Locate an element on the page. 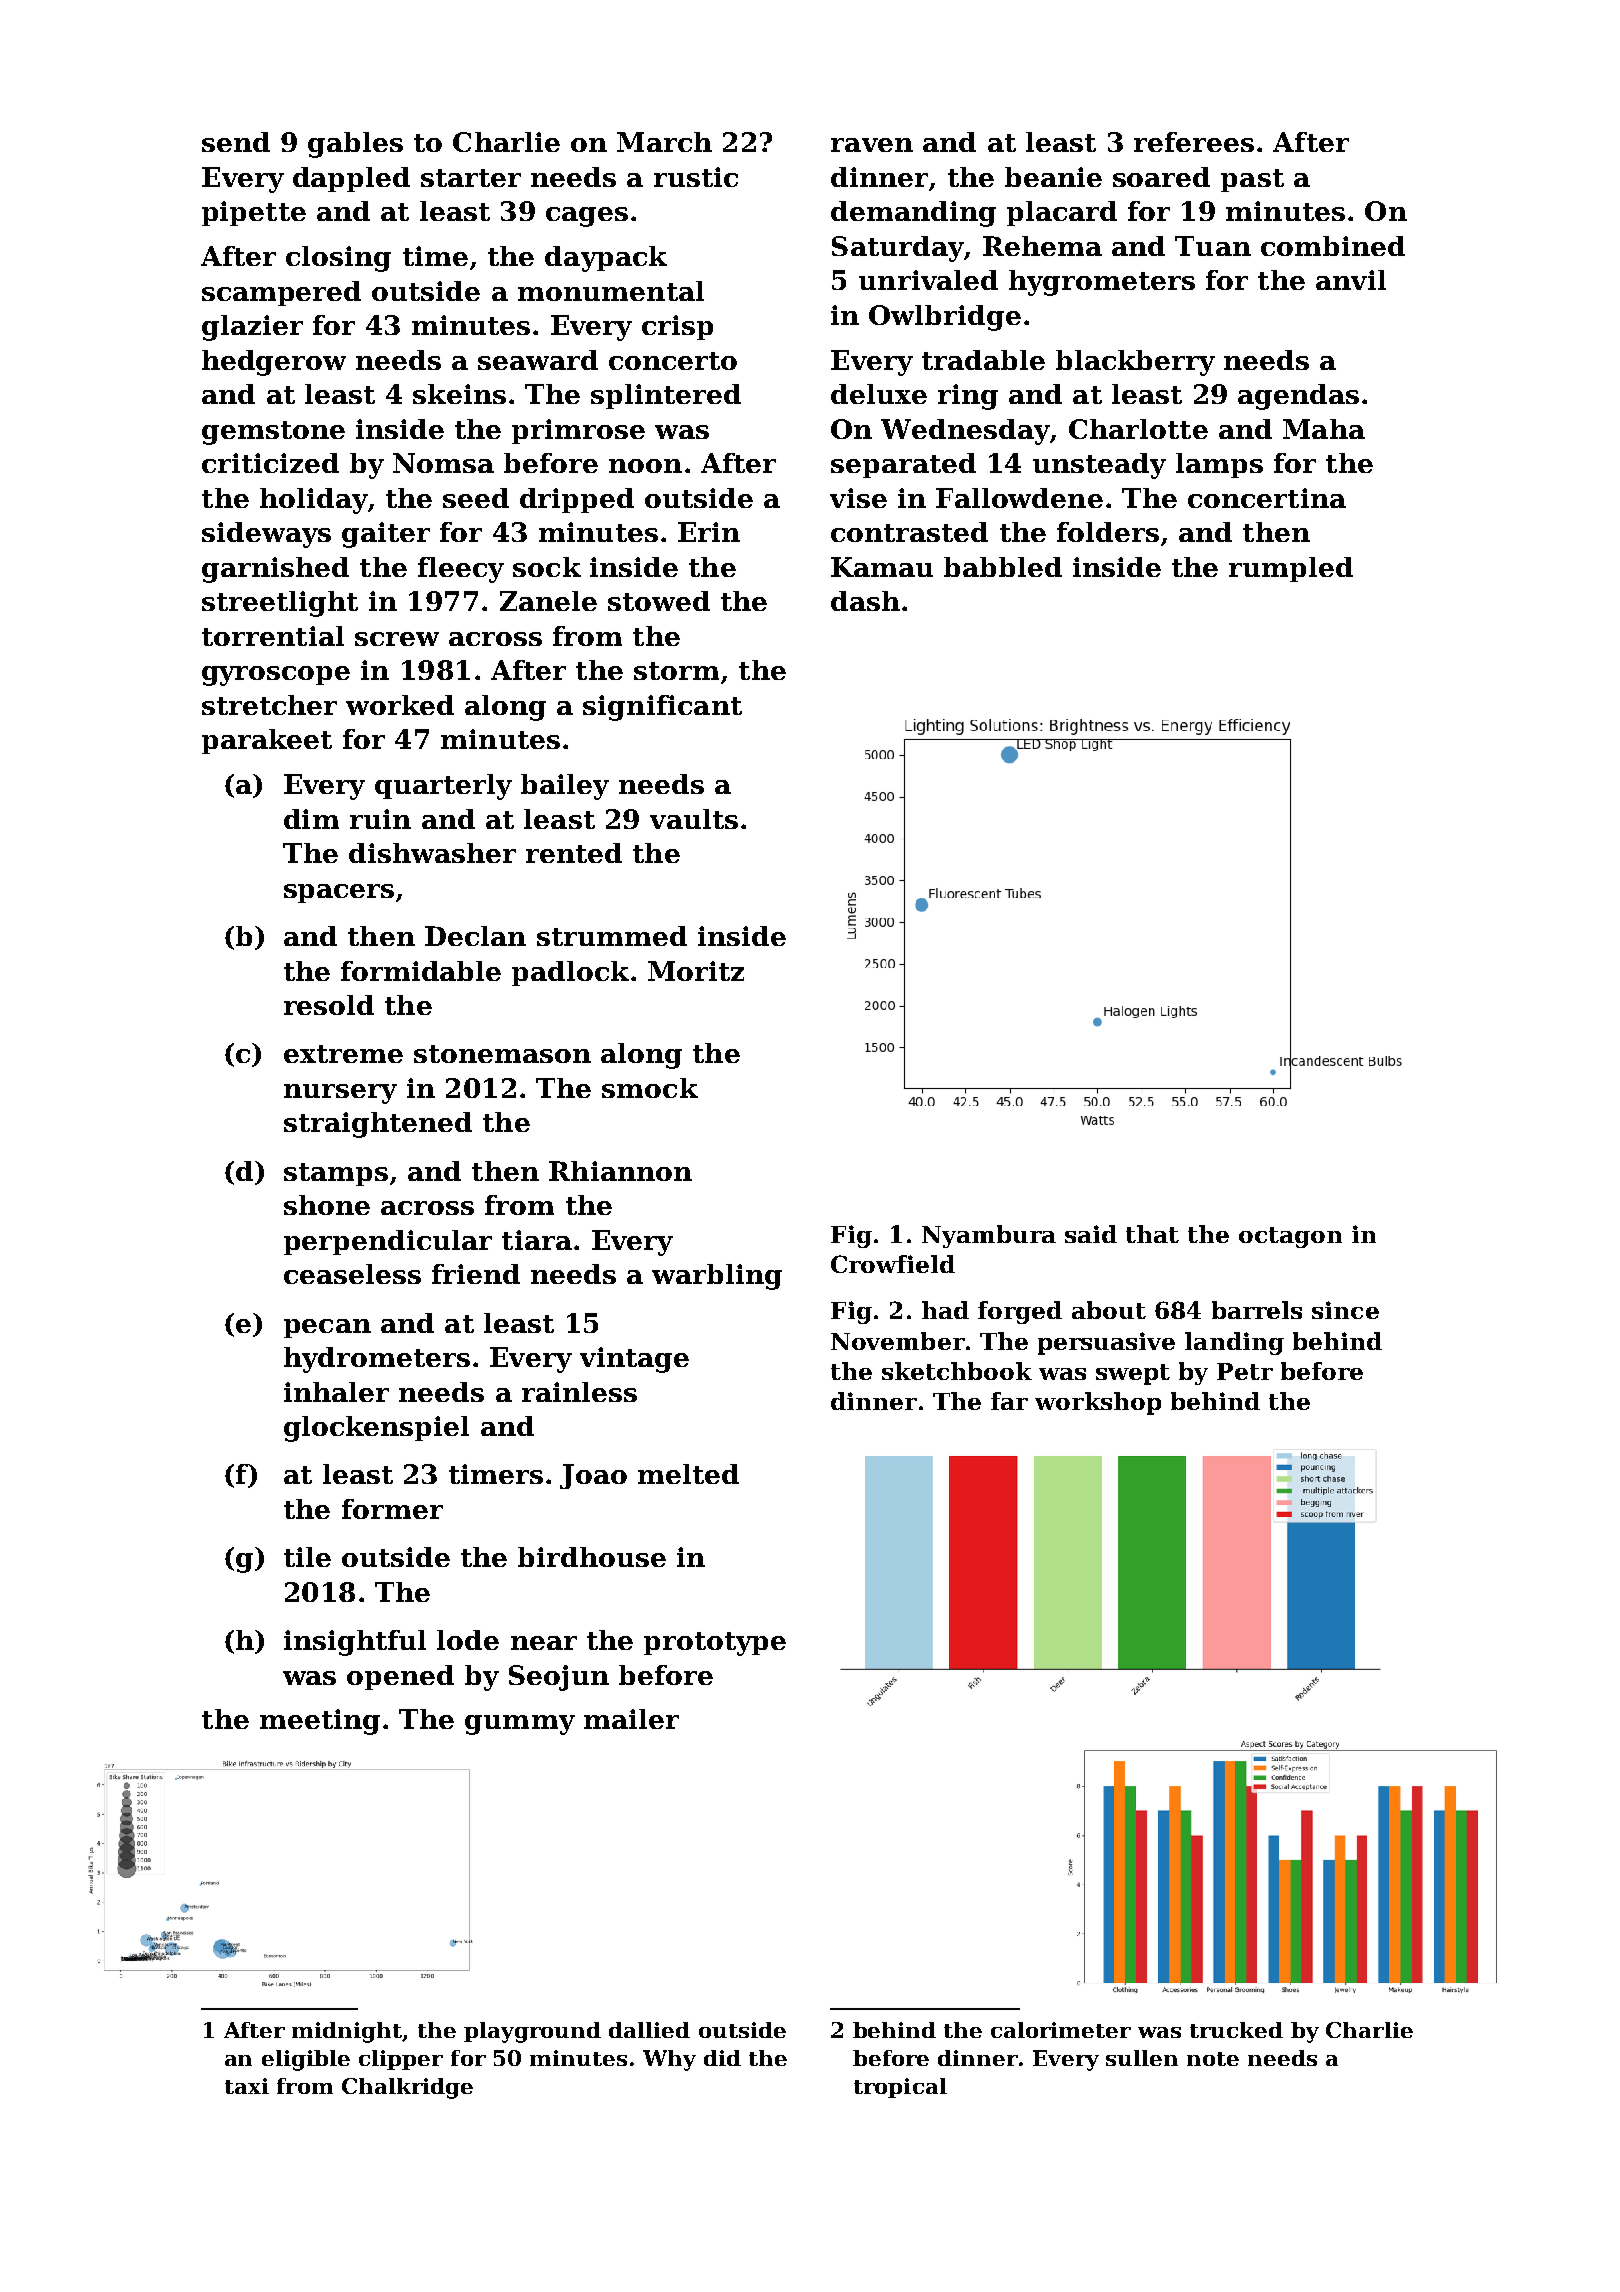 This page has height=2292, width=1620. concertina is located at coordinates (1267, 498).
